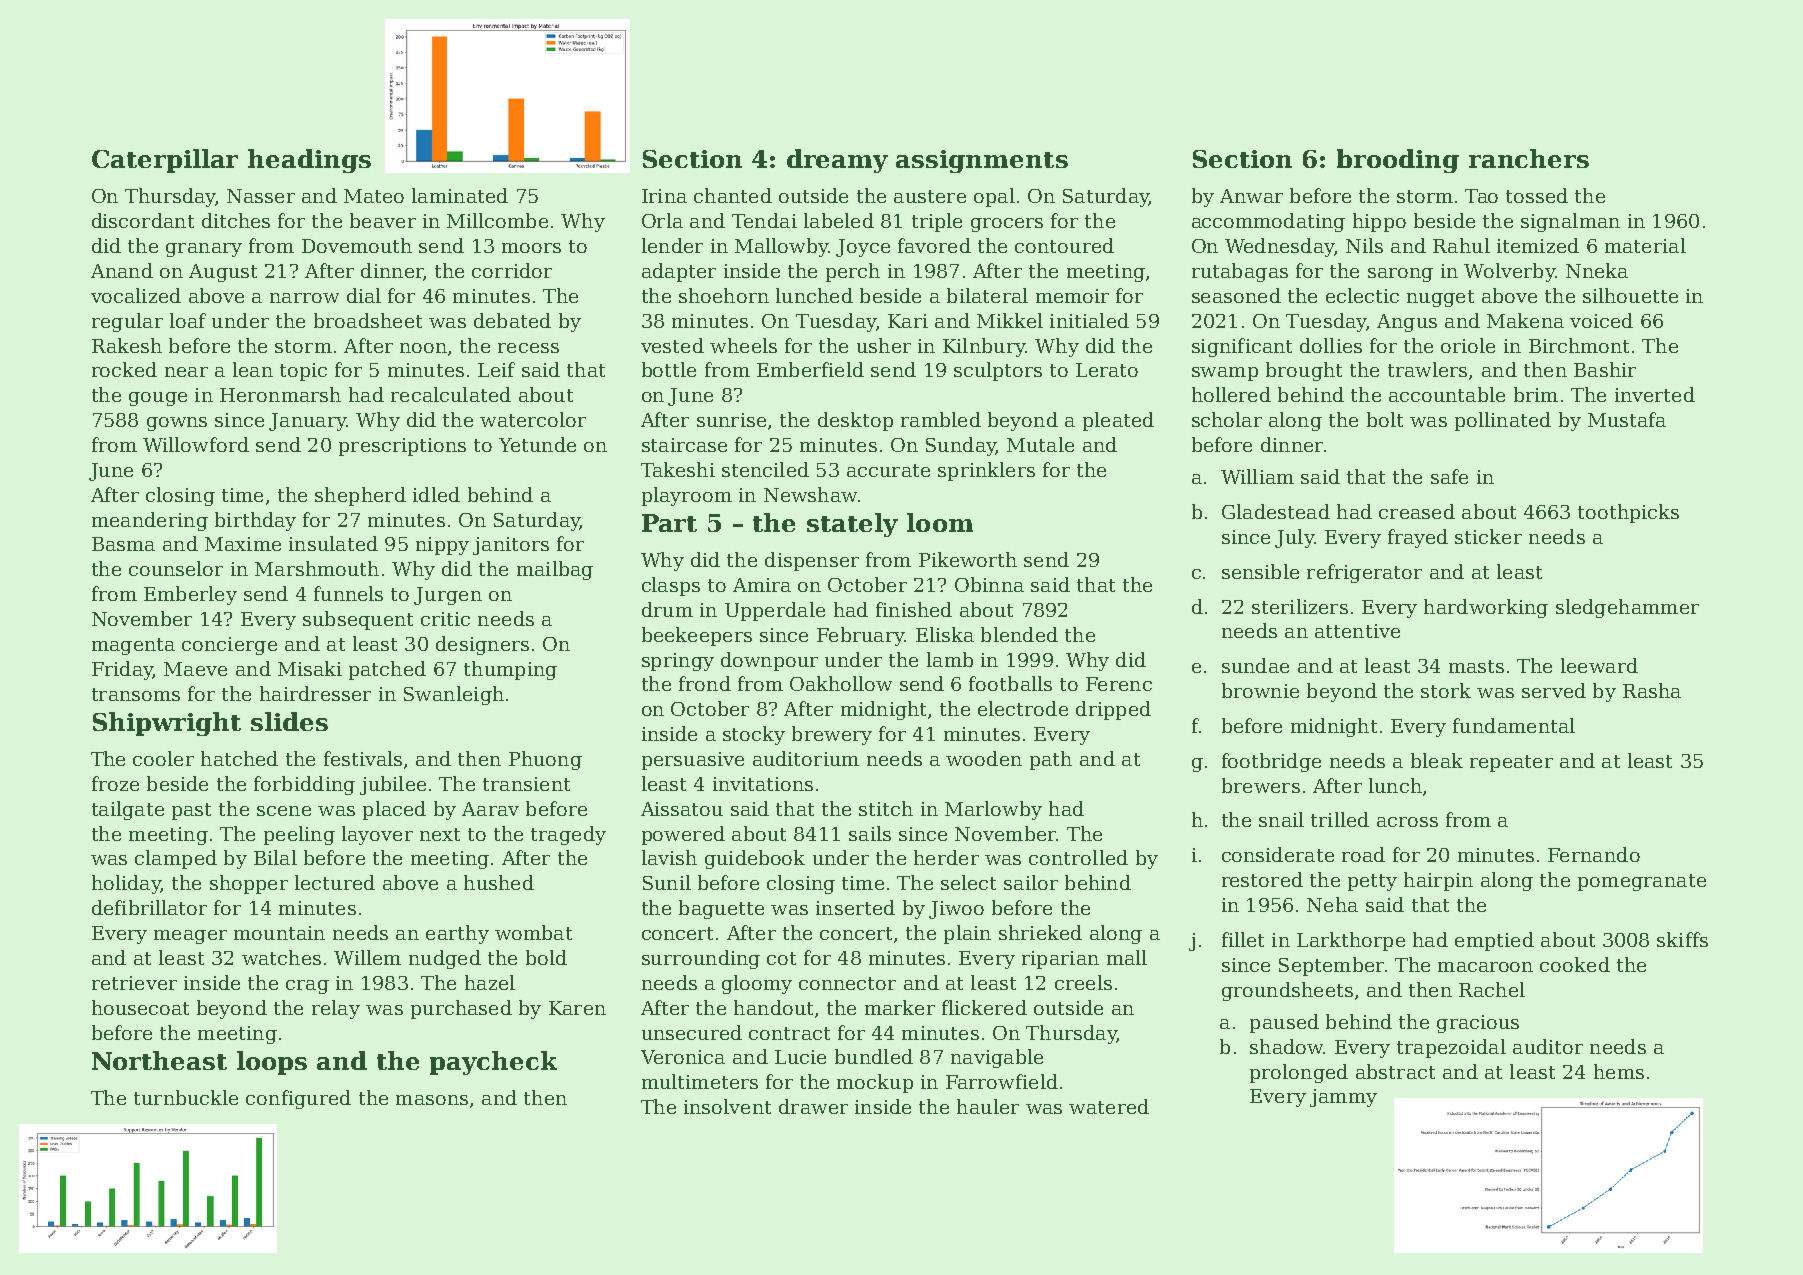  Describe the element at coordinates (1514, 725) in the document. I see `fundamental` at that location.
